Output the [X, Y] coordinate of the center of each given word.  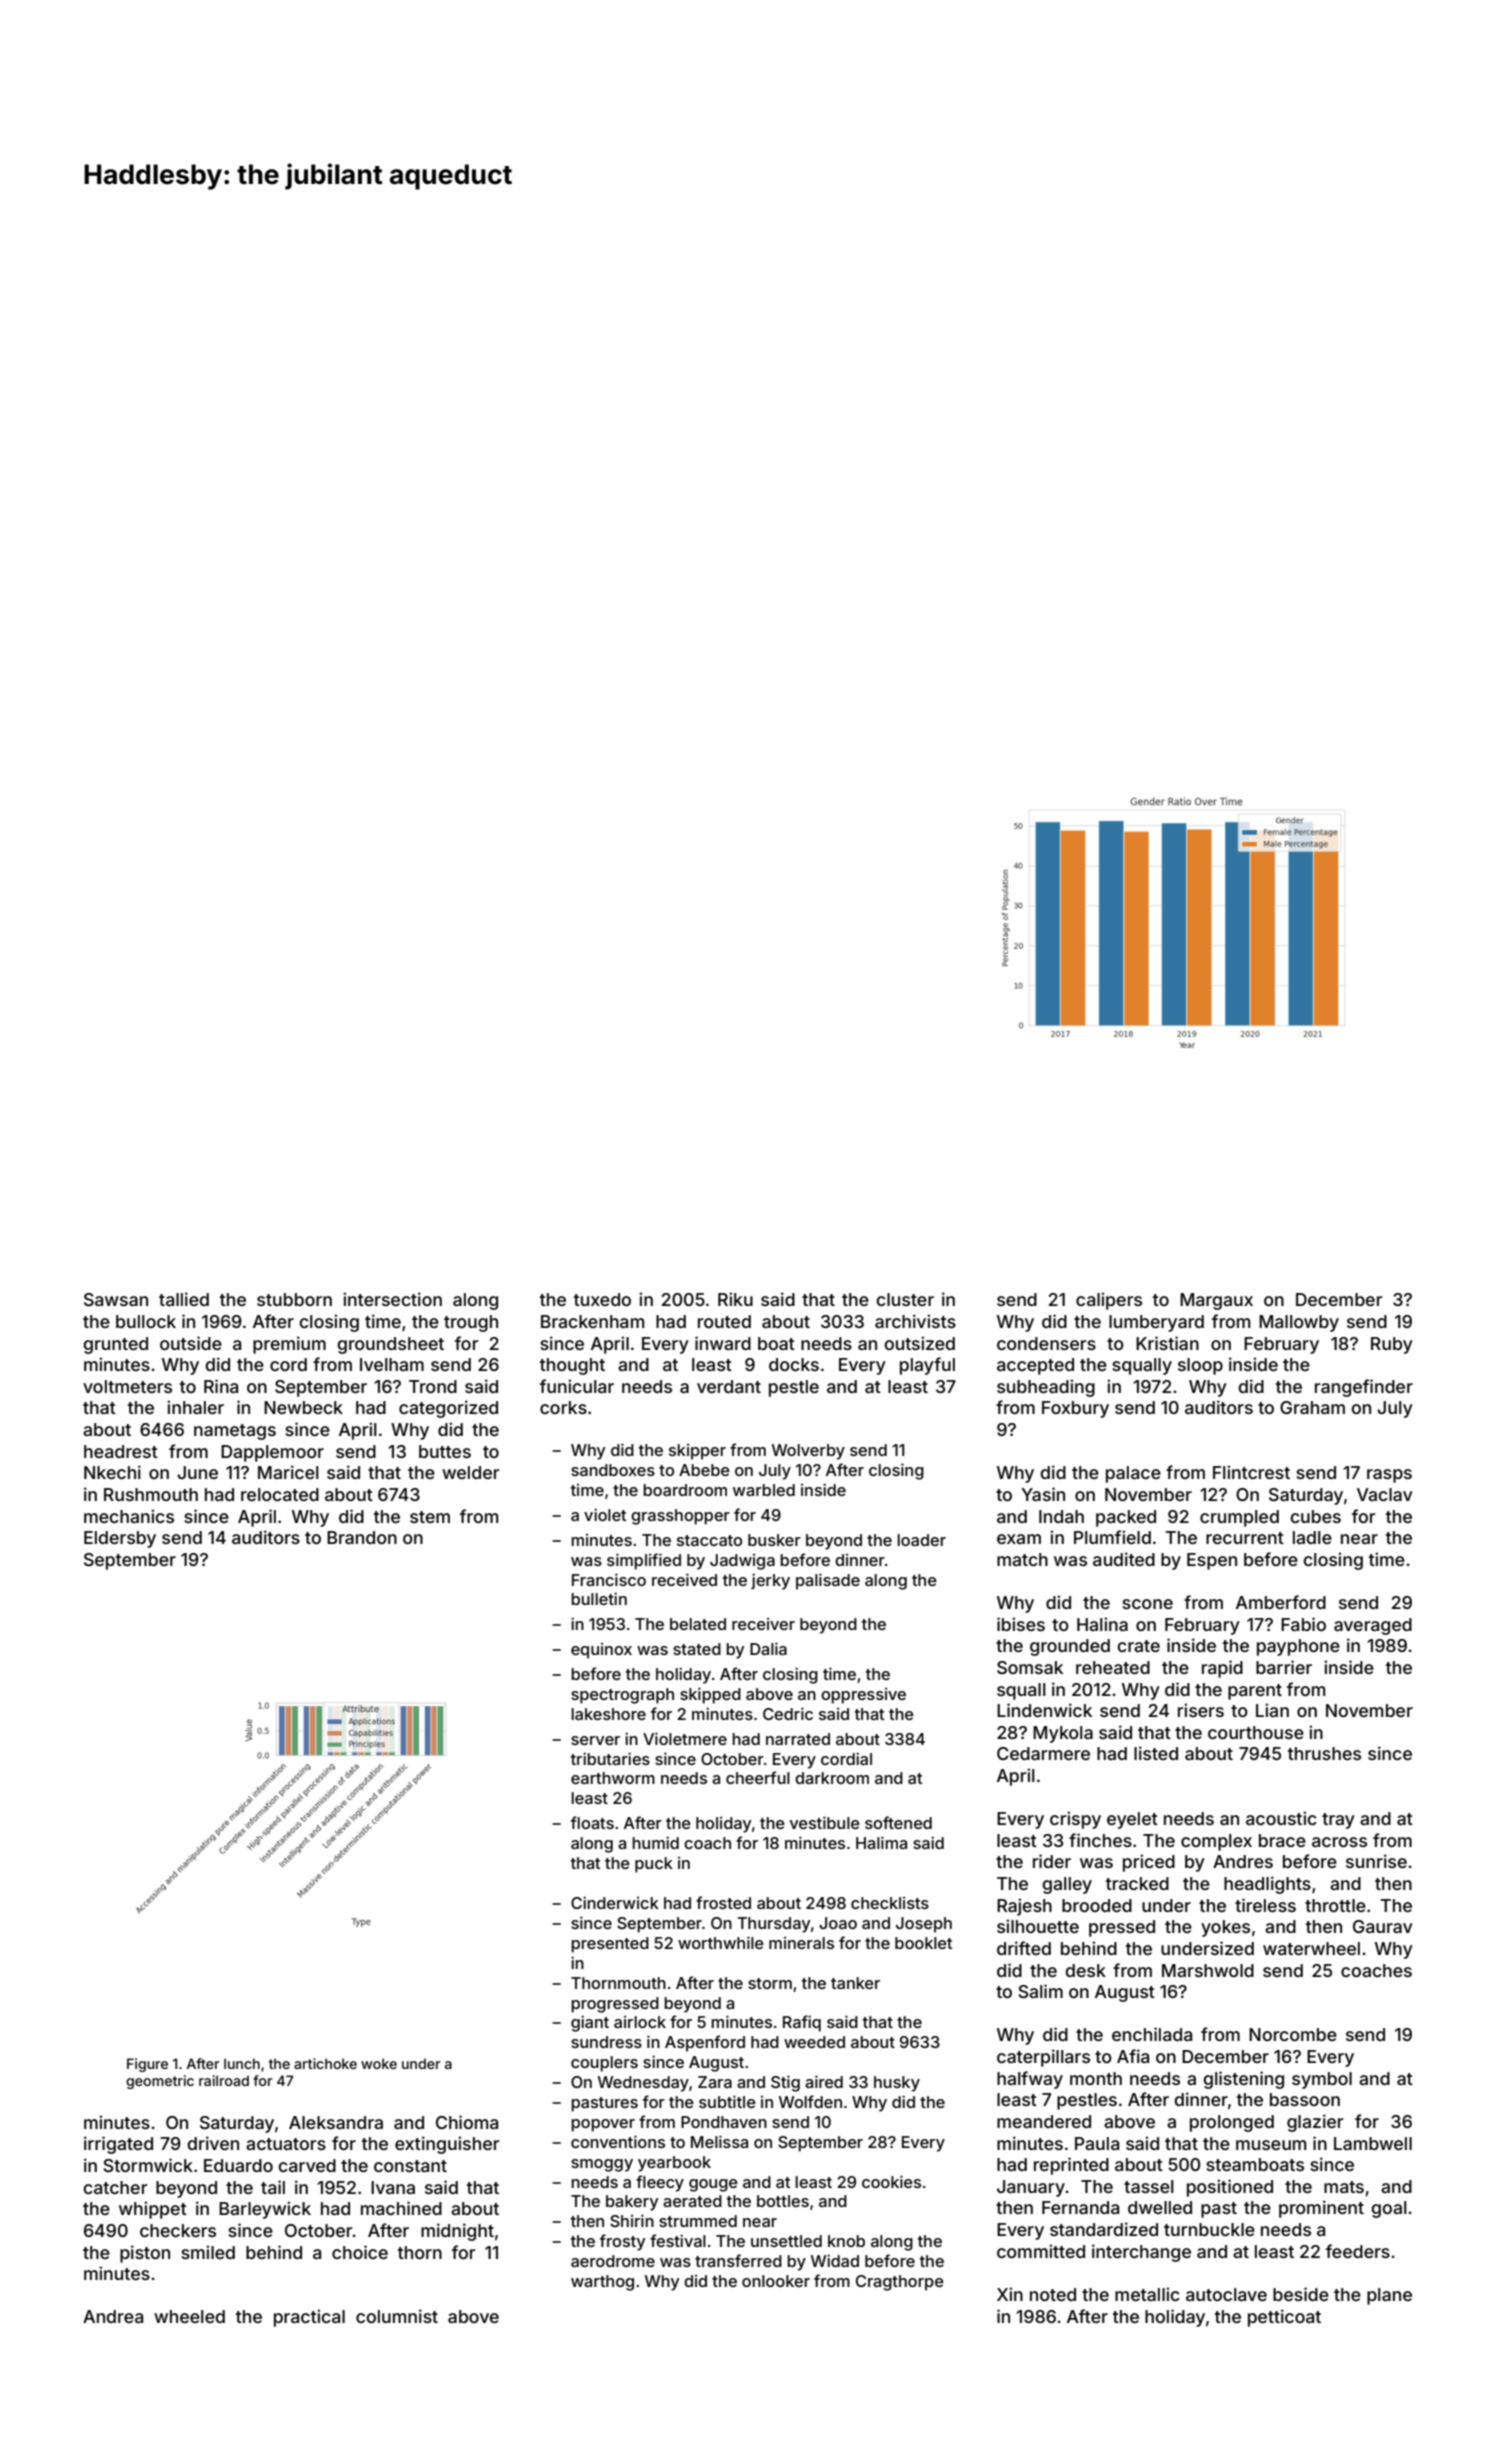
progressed [615, 2005]
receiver [763, 1624]
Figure [147, 2065]
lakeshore [608, 1714]
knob [846, 2241]
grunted [115, 1345]
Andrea [113, 2316]
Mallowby [1299, 1323]
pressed [1122, 1928]
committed [1041, 2251]
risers [1201, 1710]
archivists [915, 1321]
